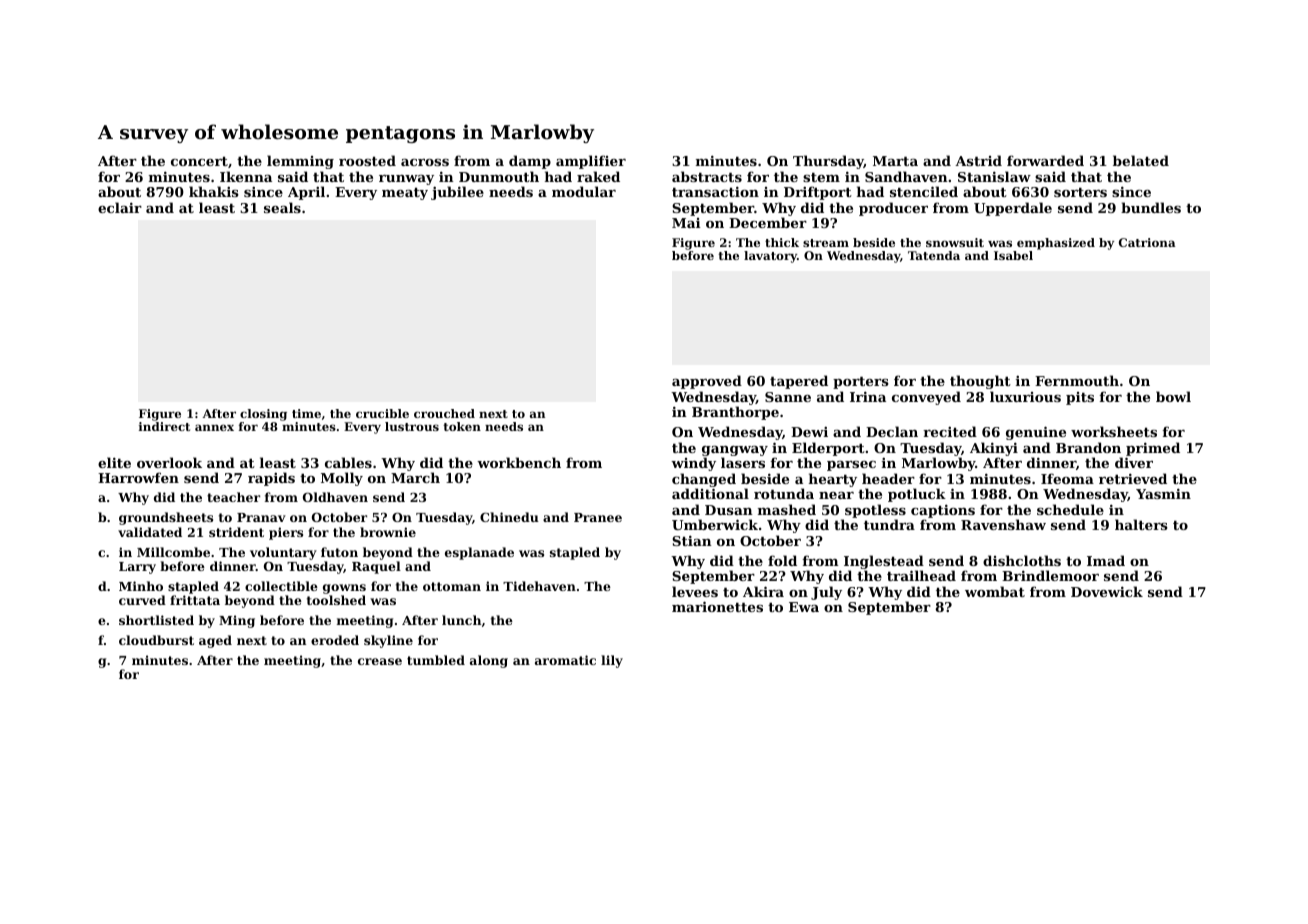 This page has height=924, width=1308. I want to click on Driftport, so click(818, 193).
